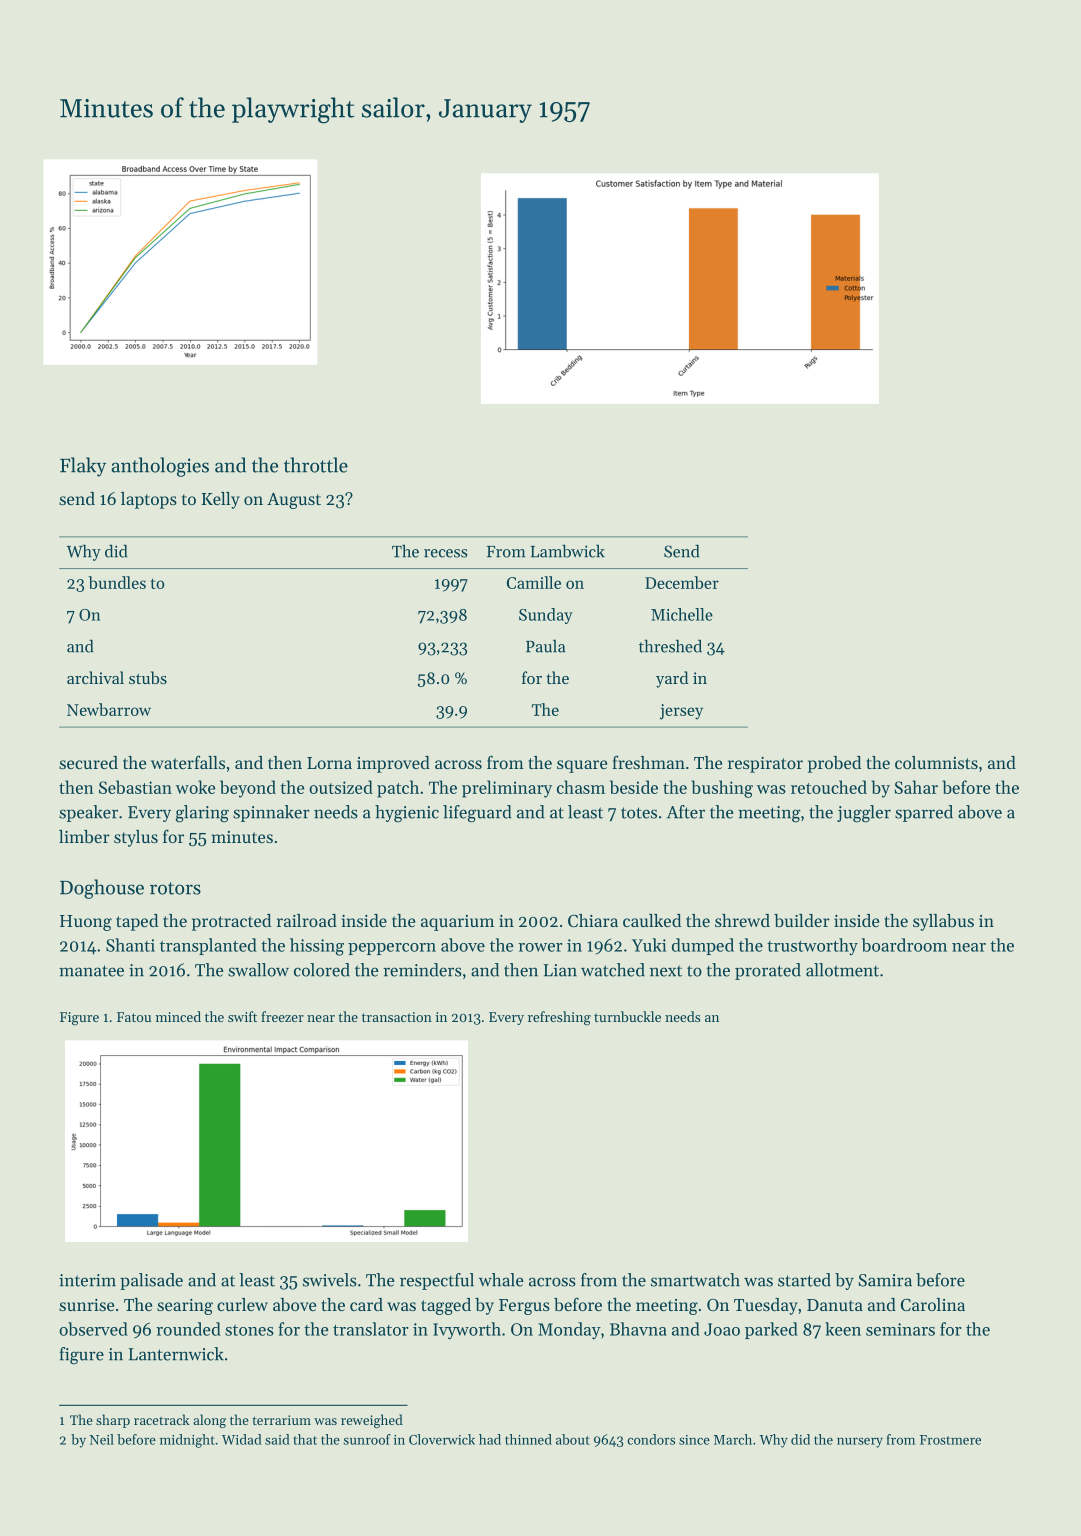 The image size is (1081, 1536). I want to click on syllabus, so click(943, 922).
